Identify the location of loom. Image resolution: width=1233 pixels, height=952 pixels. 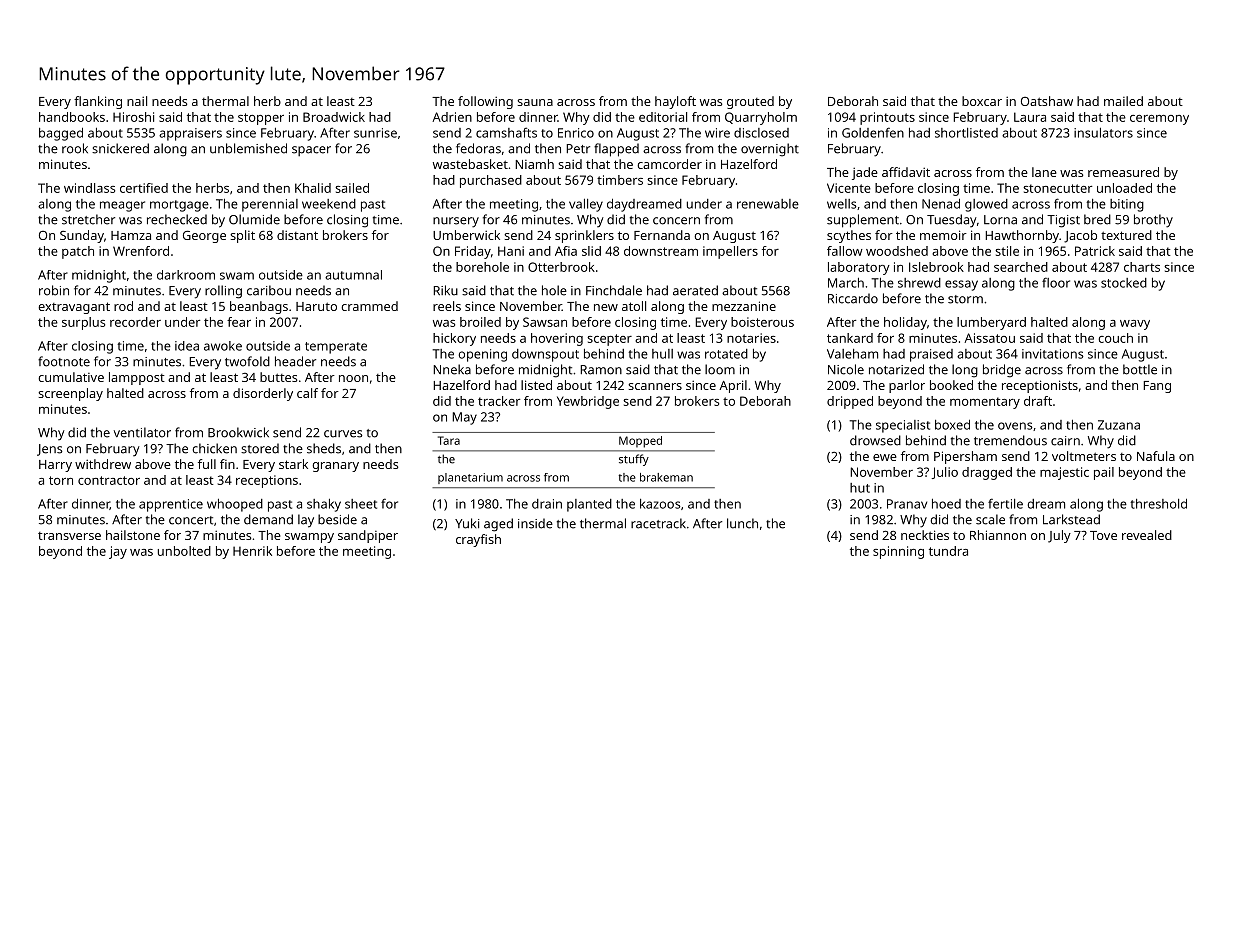
(720, 369).
